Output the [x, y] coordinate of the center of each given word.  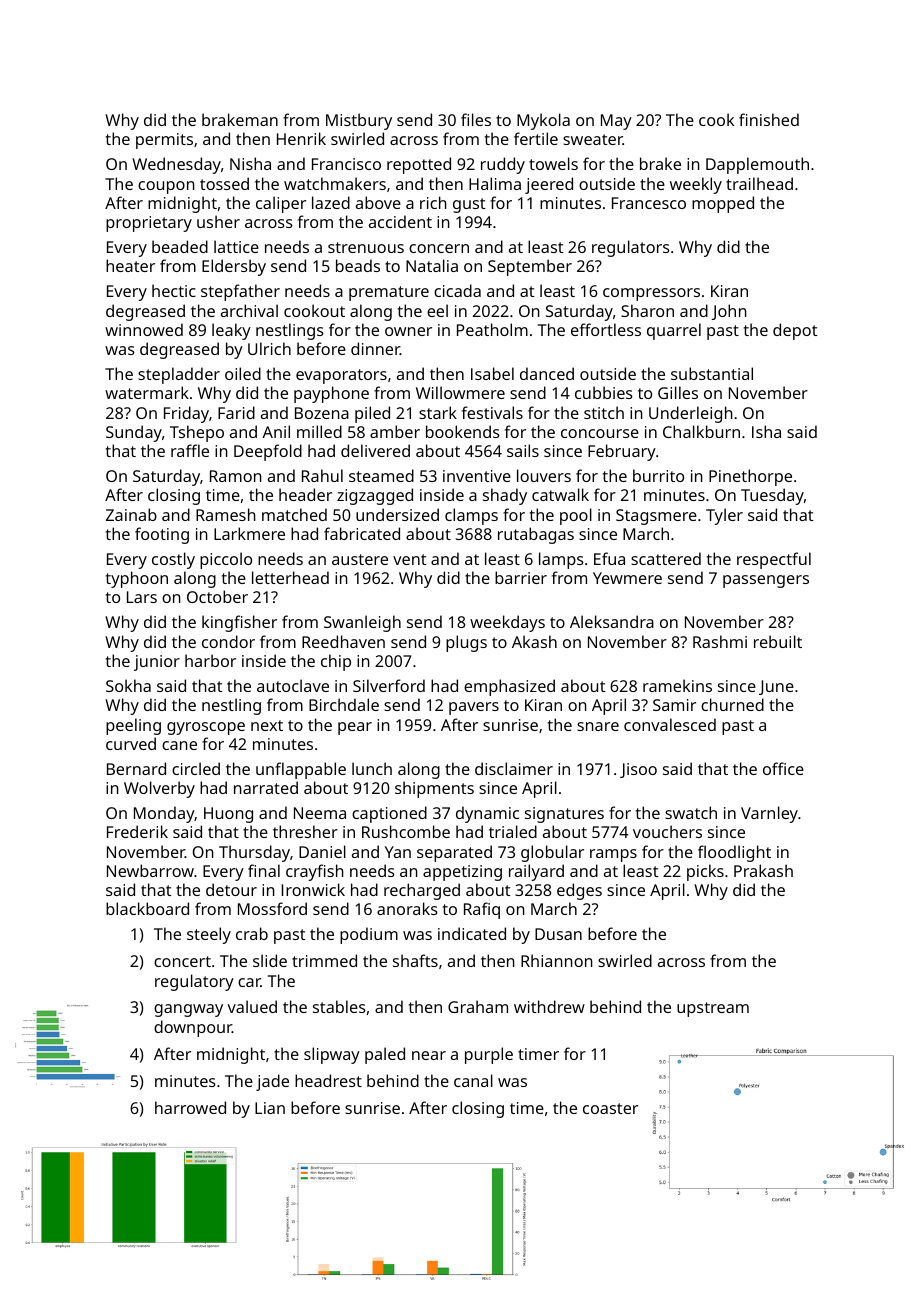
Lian [270, 1108]
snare [598, 726]
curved [131, 743]
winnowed [144, 329]
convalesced [670, 724]
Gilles [678, 392]
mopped [723, 204]
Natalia [432, 265]
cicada [457, 290]
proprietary [149, 224]
